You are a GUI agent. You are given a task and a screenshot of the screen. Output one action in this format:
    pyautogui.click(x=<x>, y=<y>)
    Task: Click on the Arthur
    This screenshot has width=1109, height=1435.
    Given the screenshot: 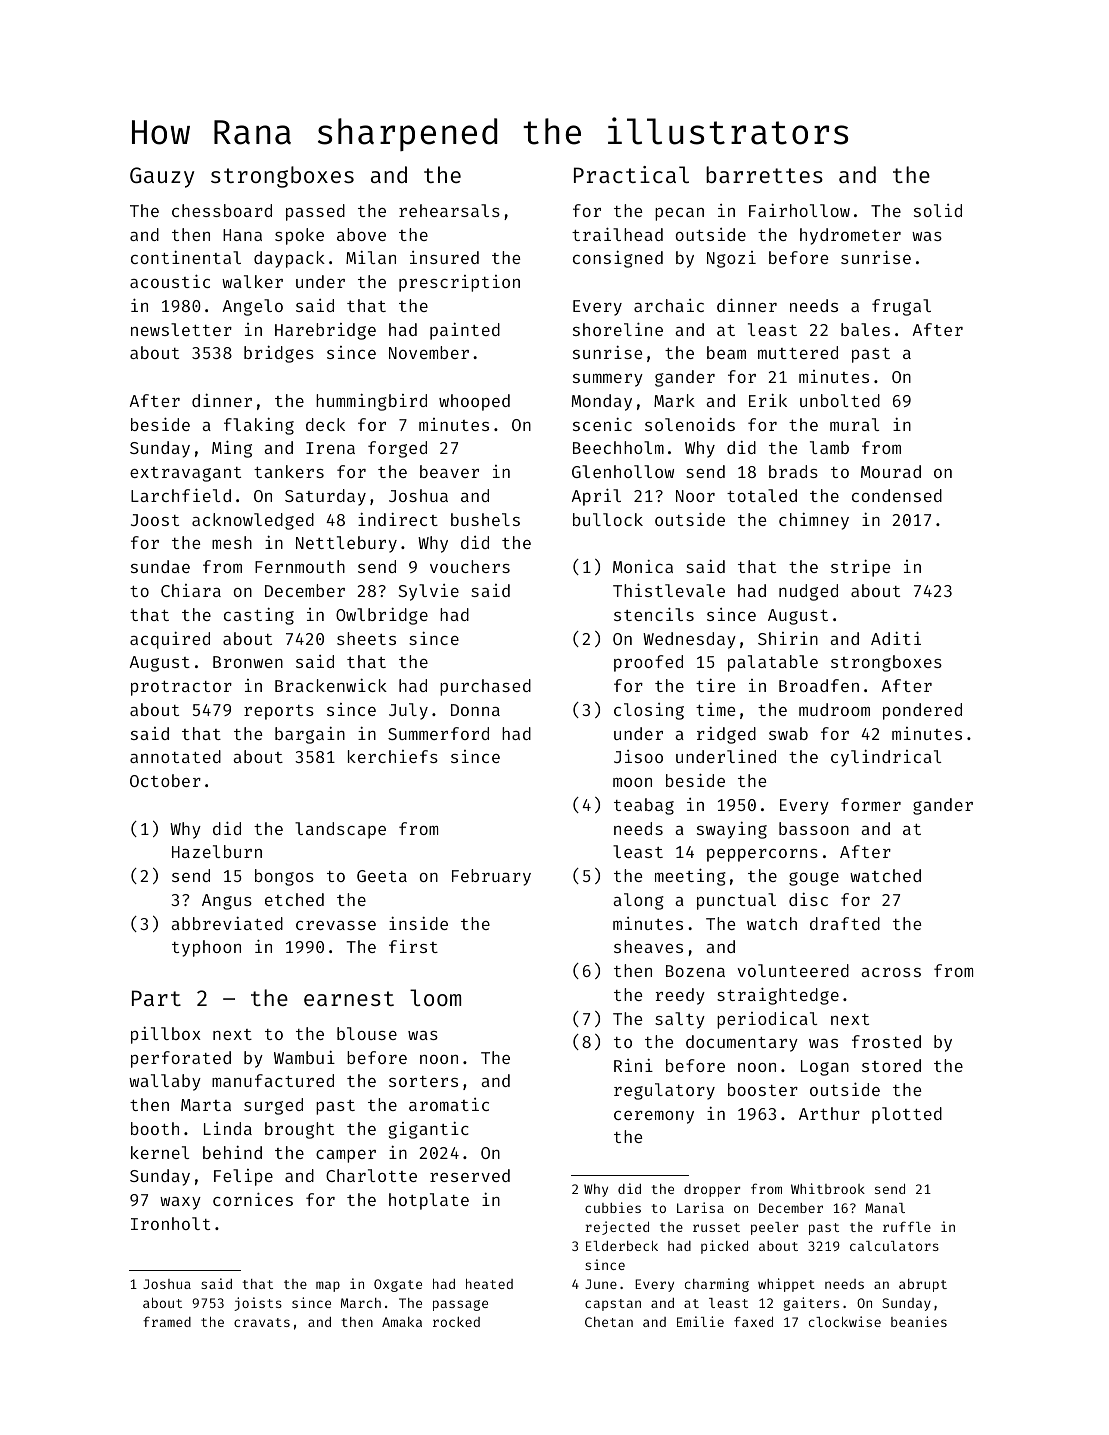 What is the action you would take?
    pyautogui.click(x=829, y=1113)
